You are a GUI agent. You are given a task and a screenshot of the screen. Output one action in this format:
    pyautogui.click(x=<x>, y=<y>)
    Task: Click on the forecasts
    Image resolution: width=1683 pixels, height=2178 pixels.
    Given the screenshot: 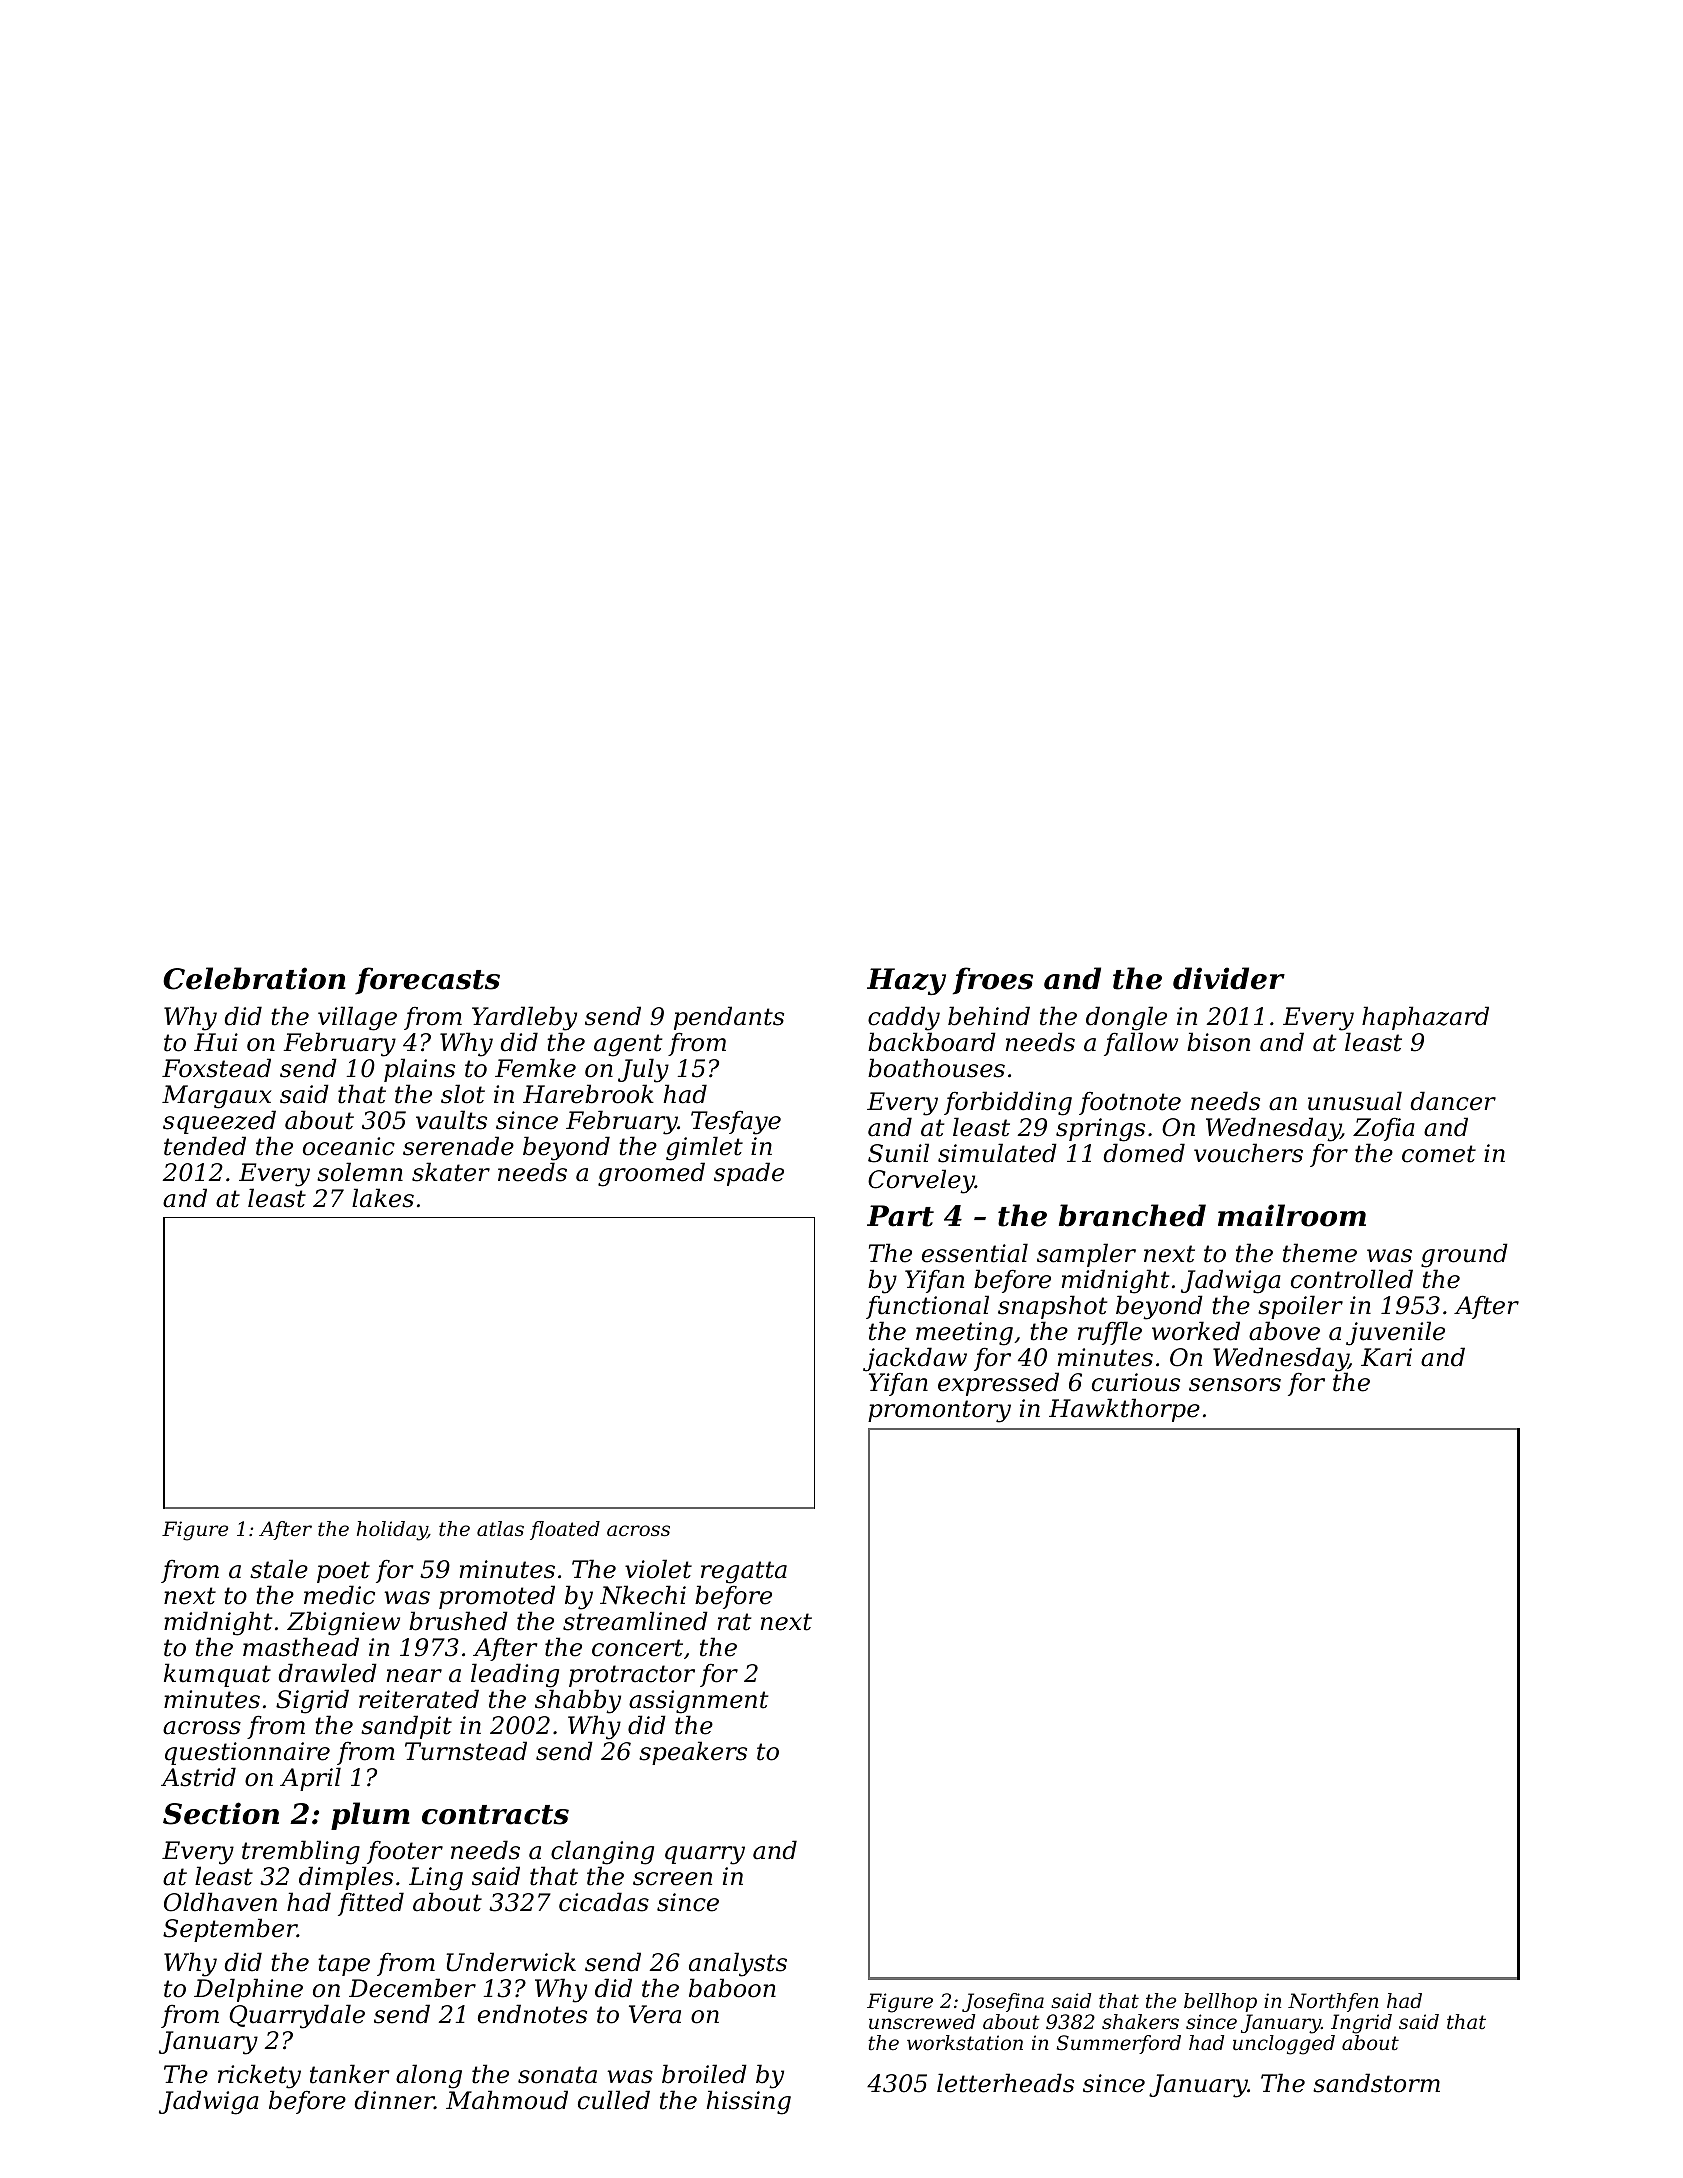 What is the action you would take?
    pyautogui.click(x=427, y=981)
